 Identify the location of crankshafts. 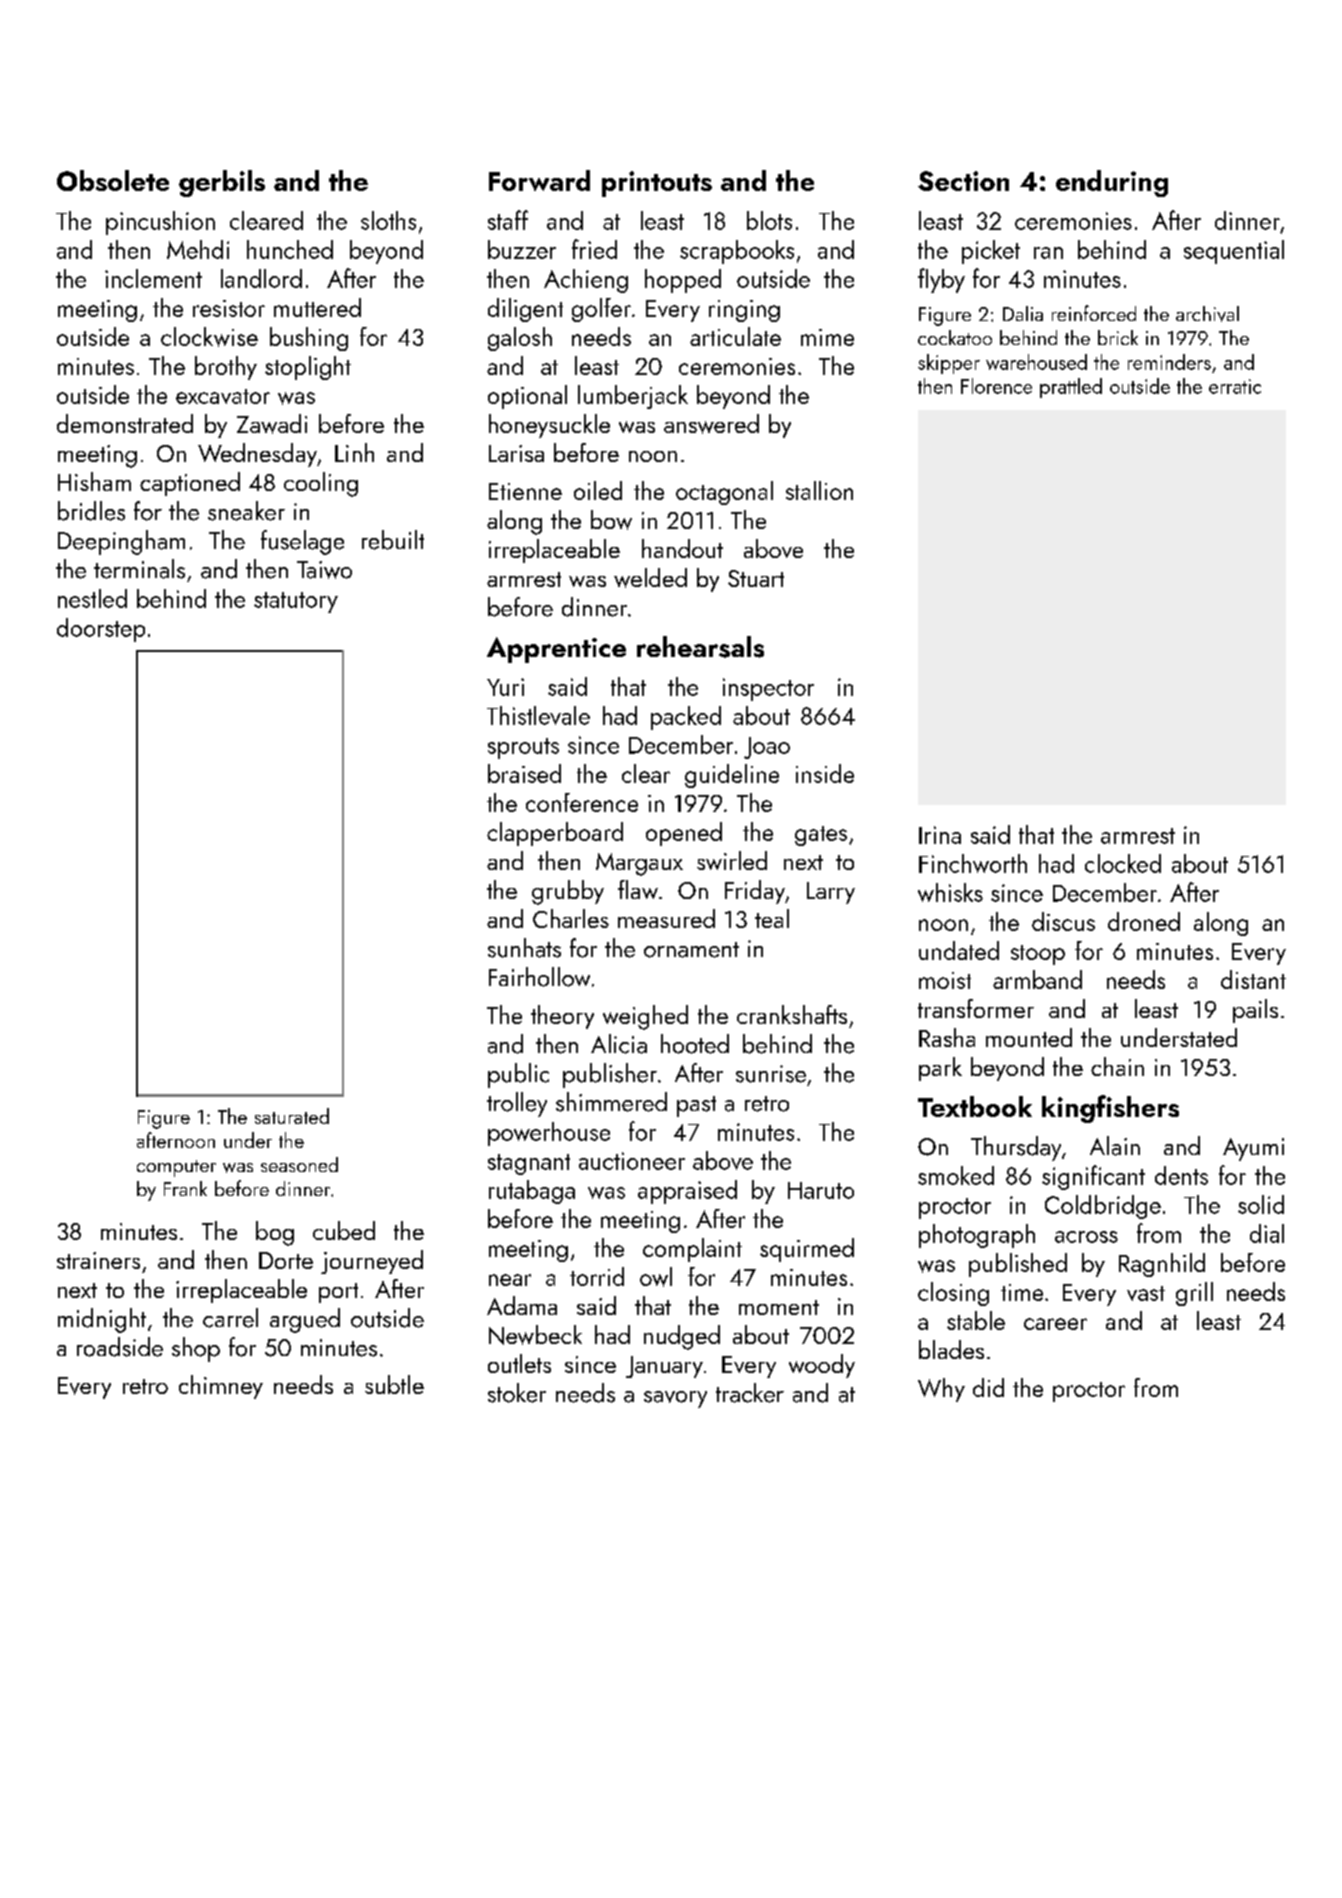
(792, 1014).
